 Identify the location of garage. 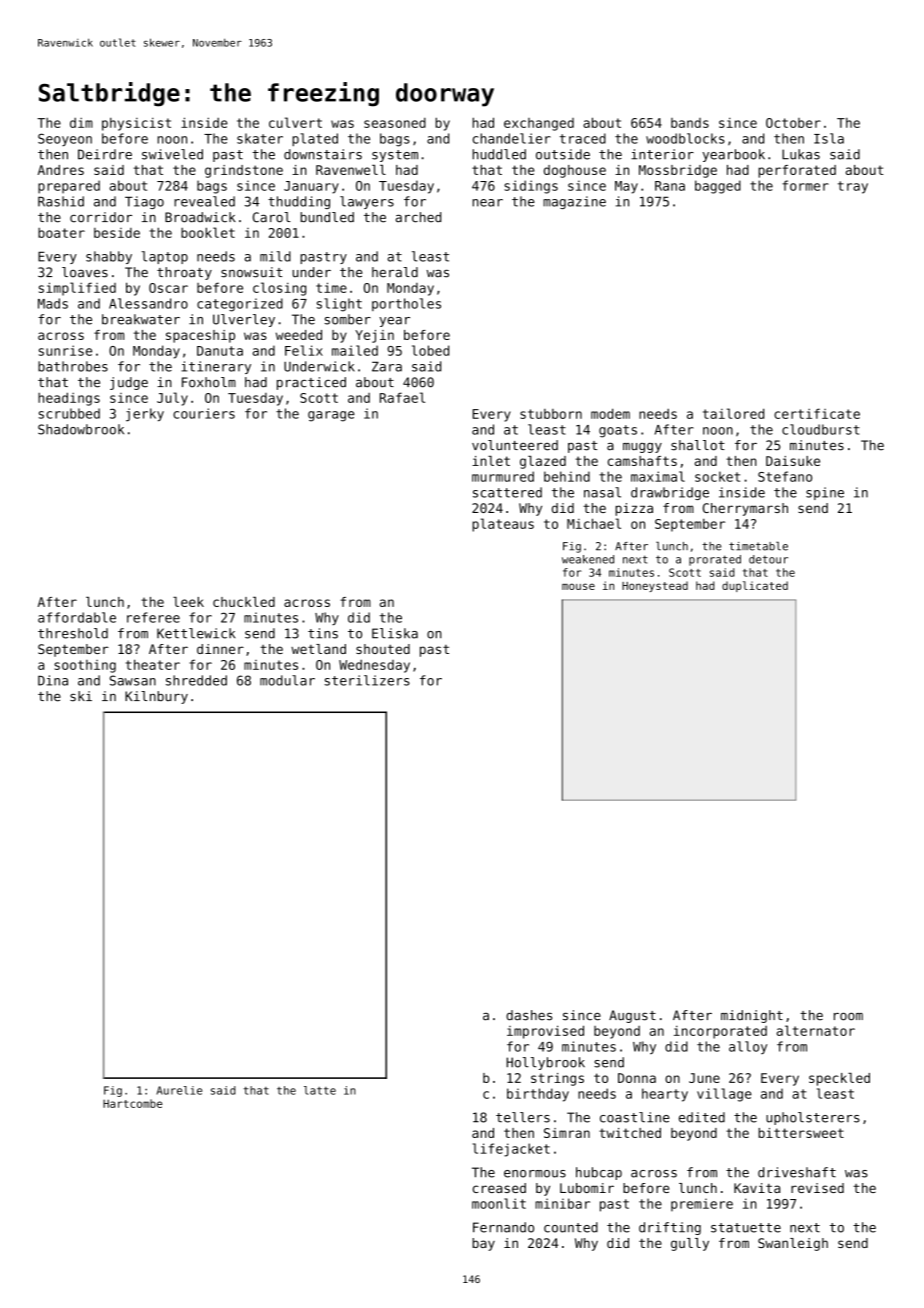
(331, 416).
